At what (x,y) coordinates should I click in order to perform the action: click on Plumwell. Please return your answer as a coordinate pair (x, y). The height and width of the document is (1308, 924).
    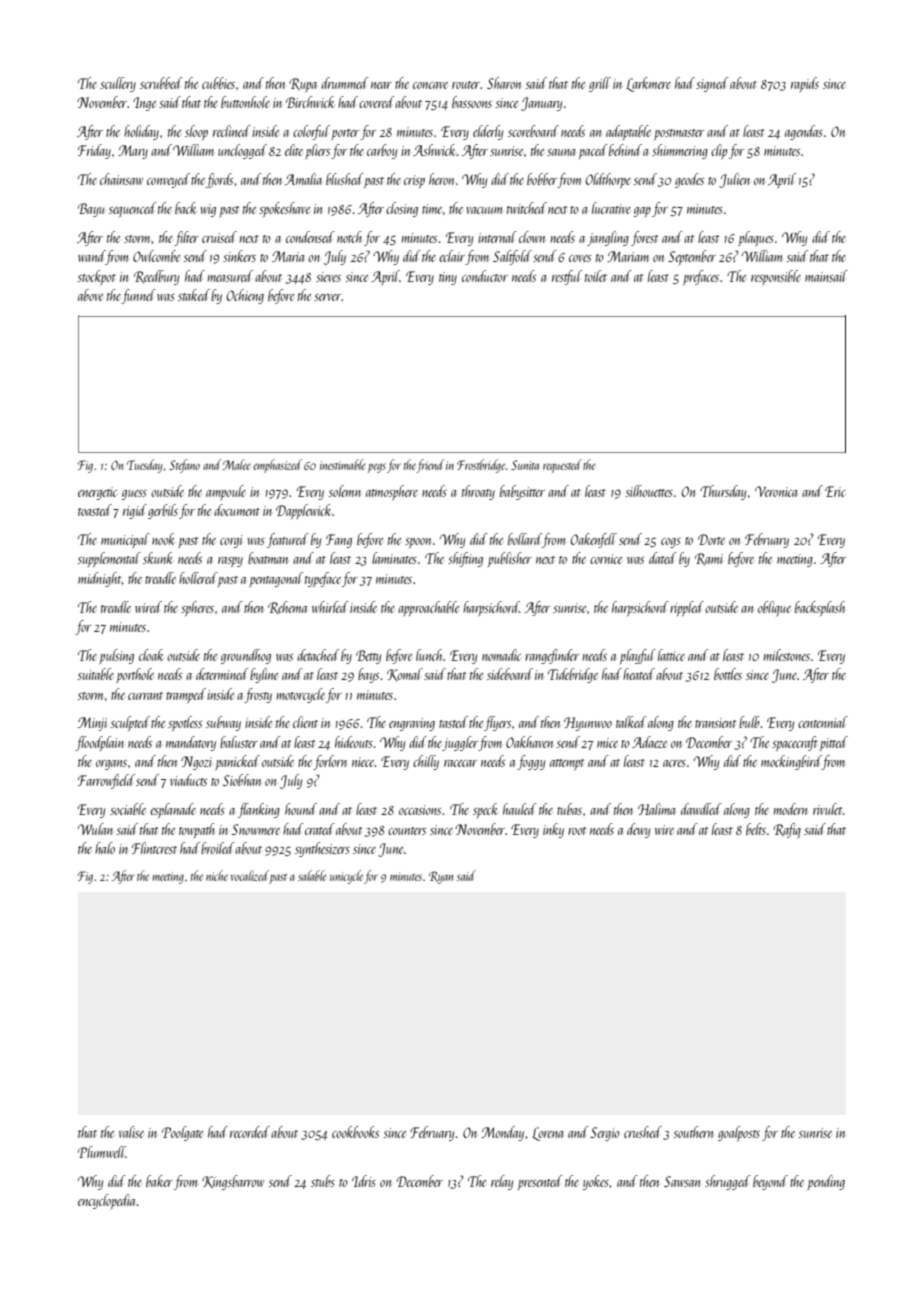
    Looking at the image, I should click on (102, 1152).
